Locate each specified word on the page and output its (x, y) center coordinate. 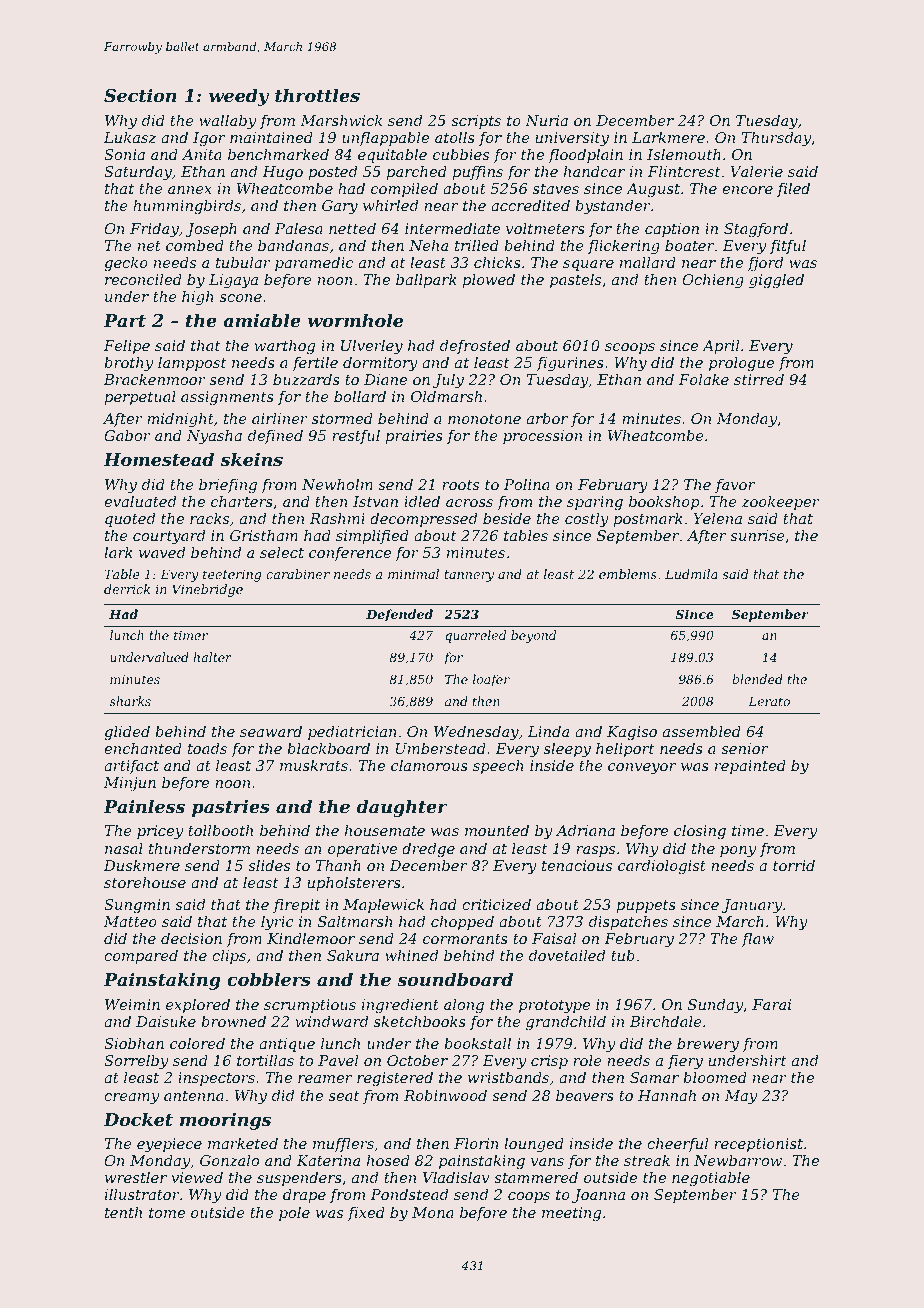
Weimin (132, 1004)
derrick (127, 589)
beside (507, 518)
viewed (197, 1177)
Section (140, 95)
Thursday (776, 139)
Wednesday (476, 733)
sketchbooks (420, 1021)
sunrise (757, 535)
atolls (455, 137)
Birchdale (666, 1021)
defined (275, 437)
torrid (794, 865)
